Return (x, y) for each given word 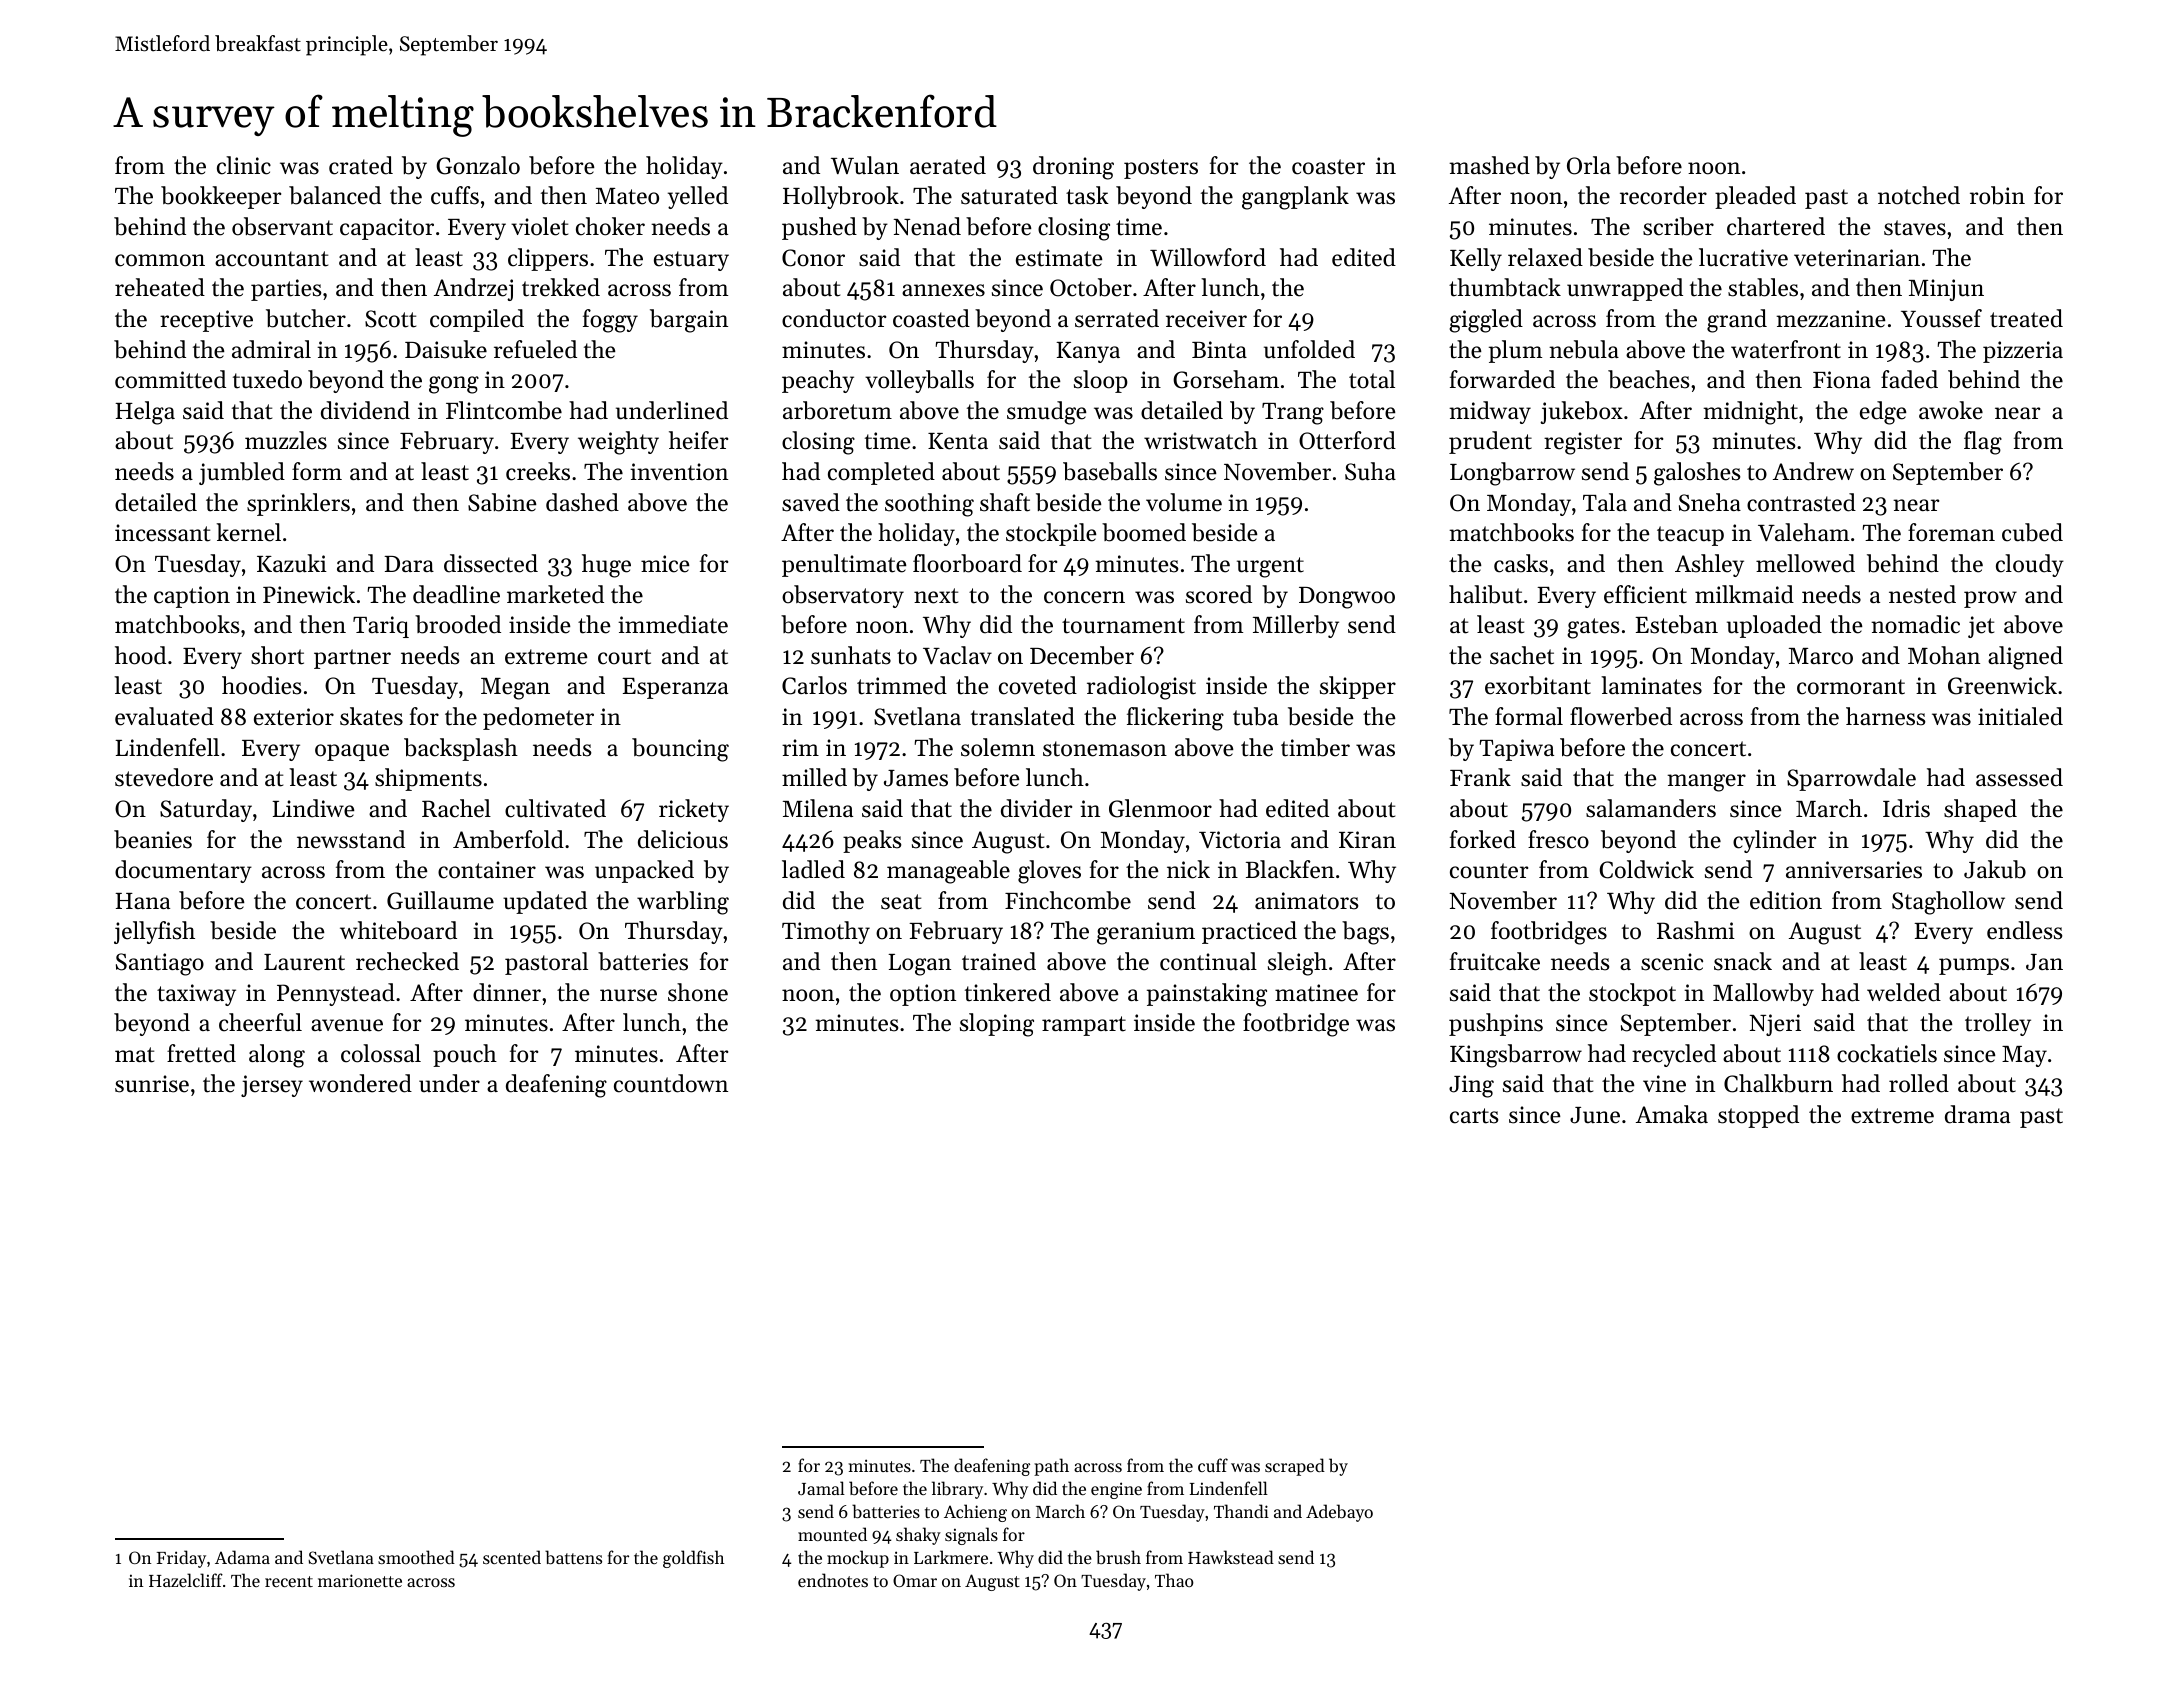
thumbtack (1505, 287)
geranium (1146, 933)
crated (361, 165)
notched (1919, 195)
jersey (272, 1086)
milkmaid (1744, 594)
